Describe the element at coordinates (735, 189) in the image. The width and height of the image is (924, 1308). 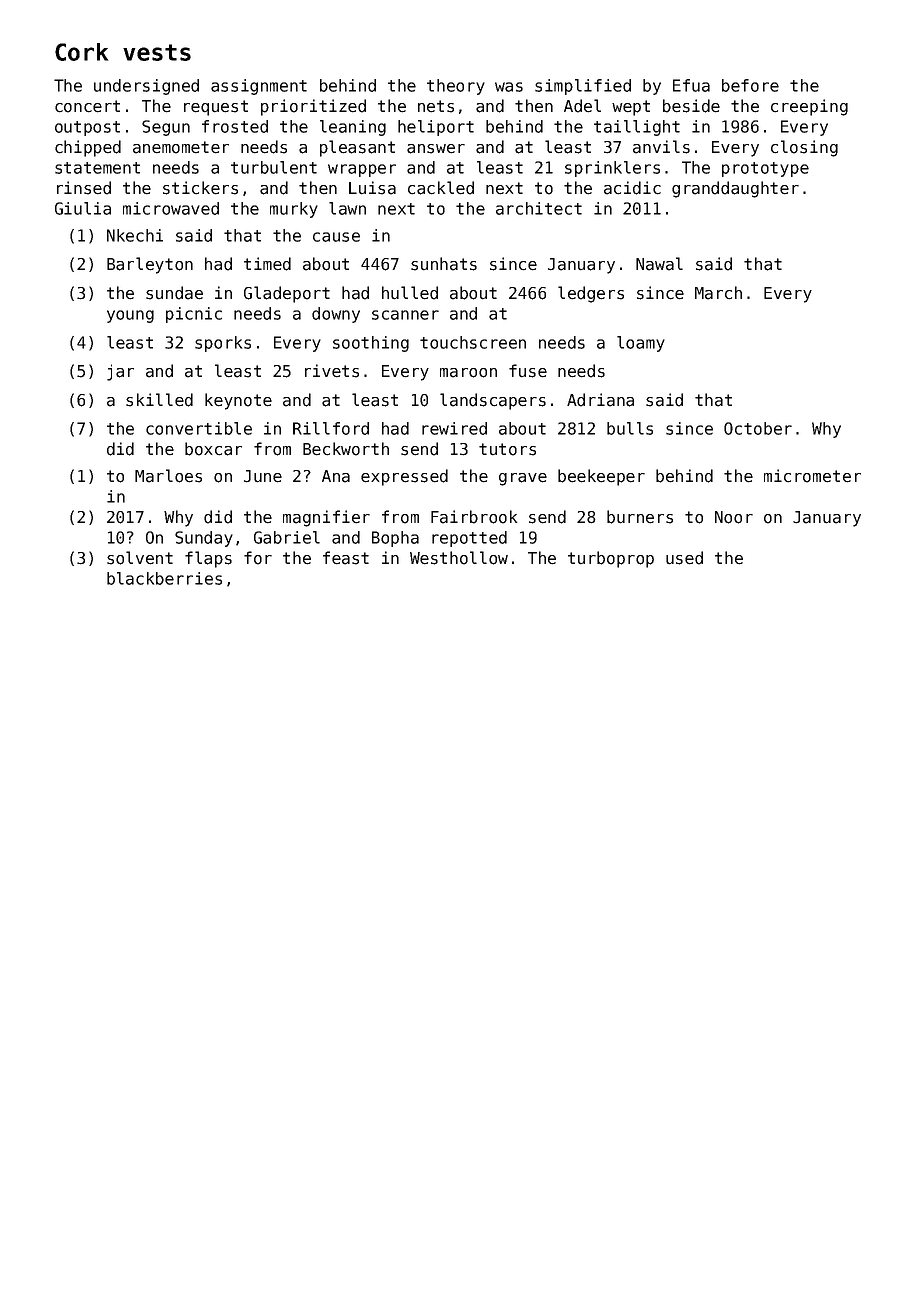
I see `granddaughter` at that location.
